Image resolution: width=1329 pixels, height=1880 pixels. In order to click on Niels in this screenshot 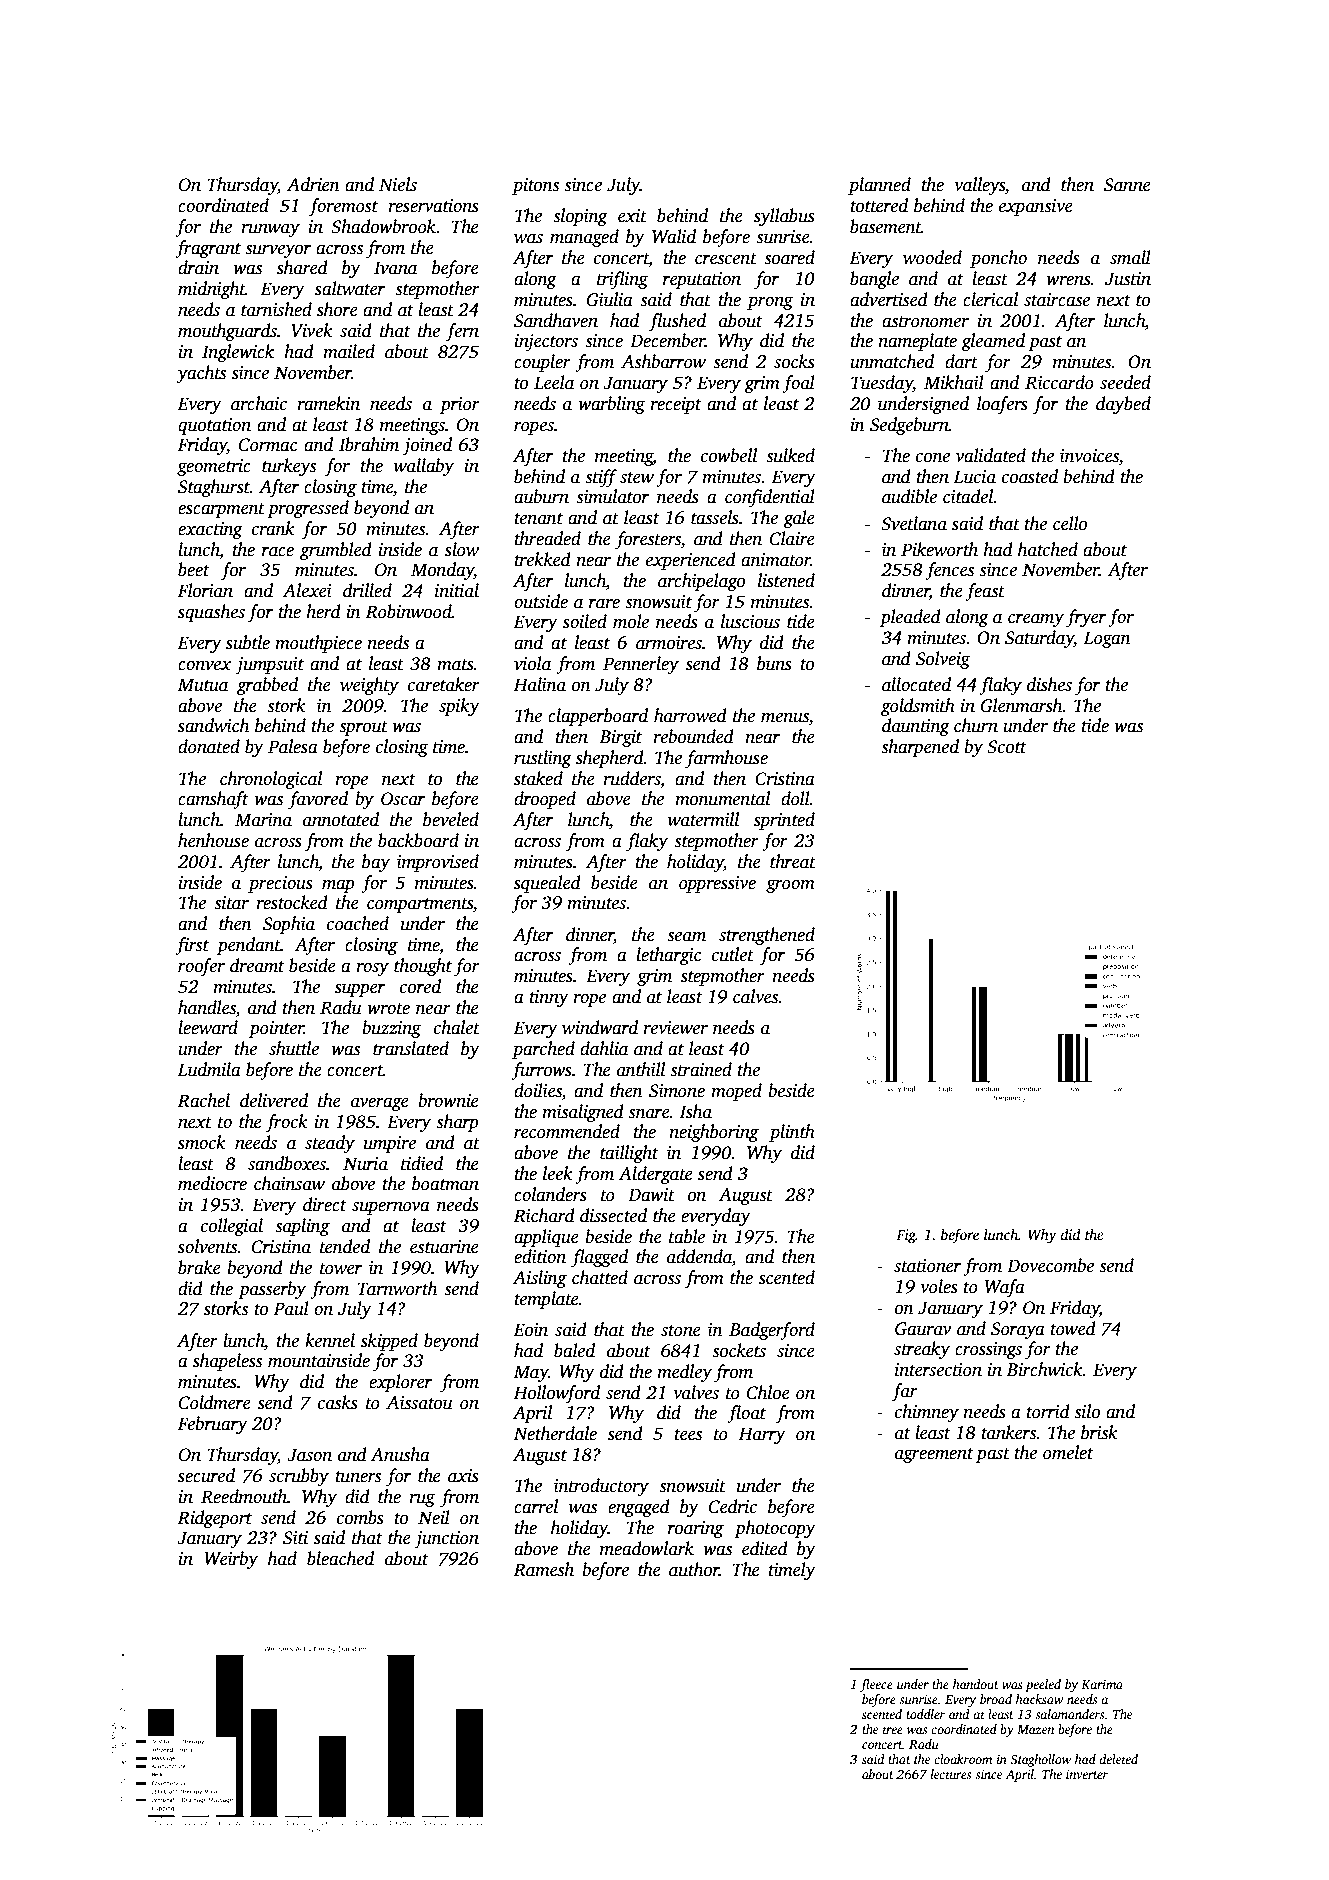, I will do `click(398, 184)`.
